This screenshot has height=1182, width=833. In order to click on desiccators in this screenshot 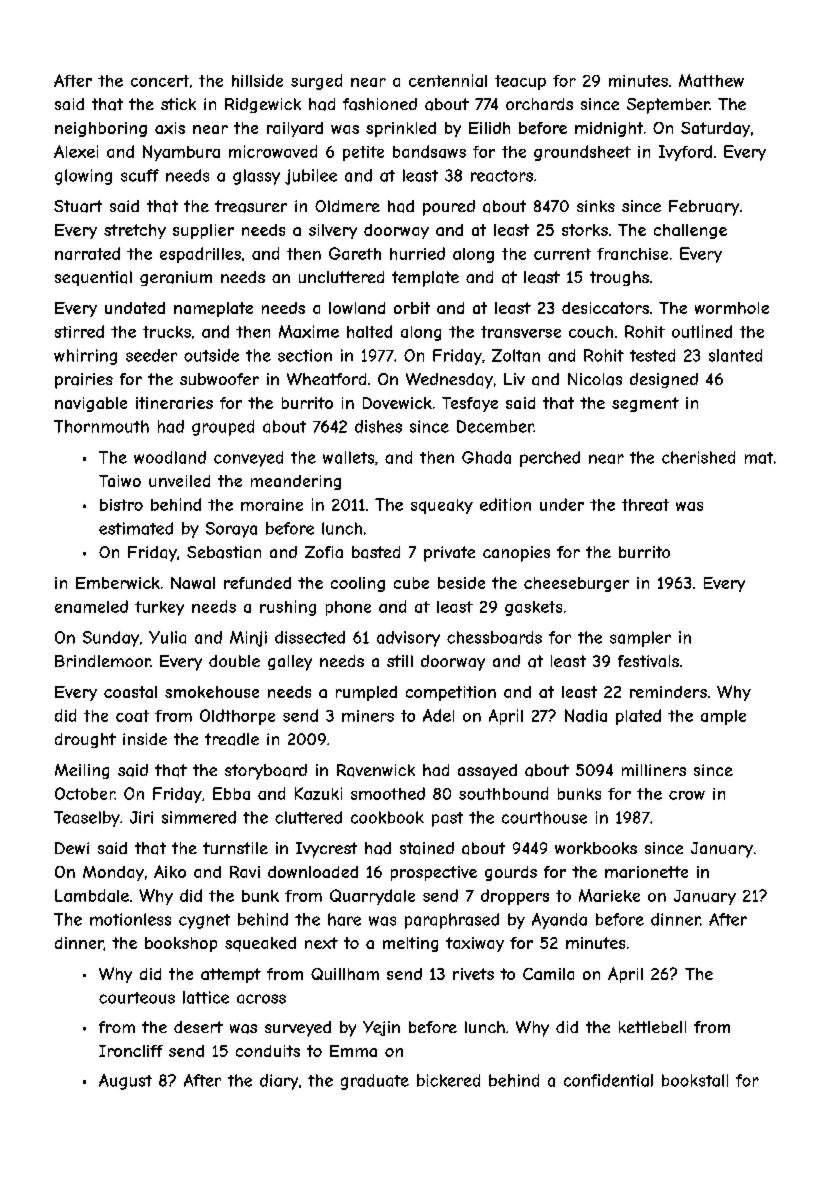, I will do `click(605, 308)`.
